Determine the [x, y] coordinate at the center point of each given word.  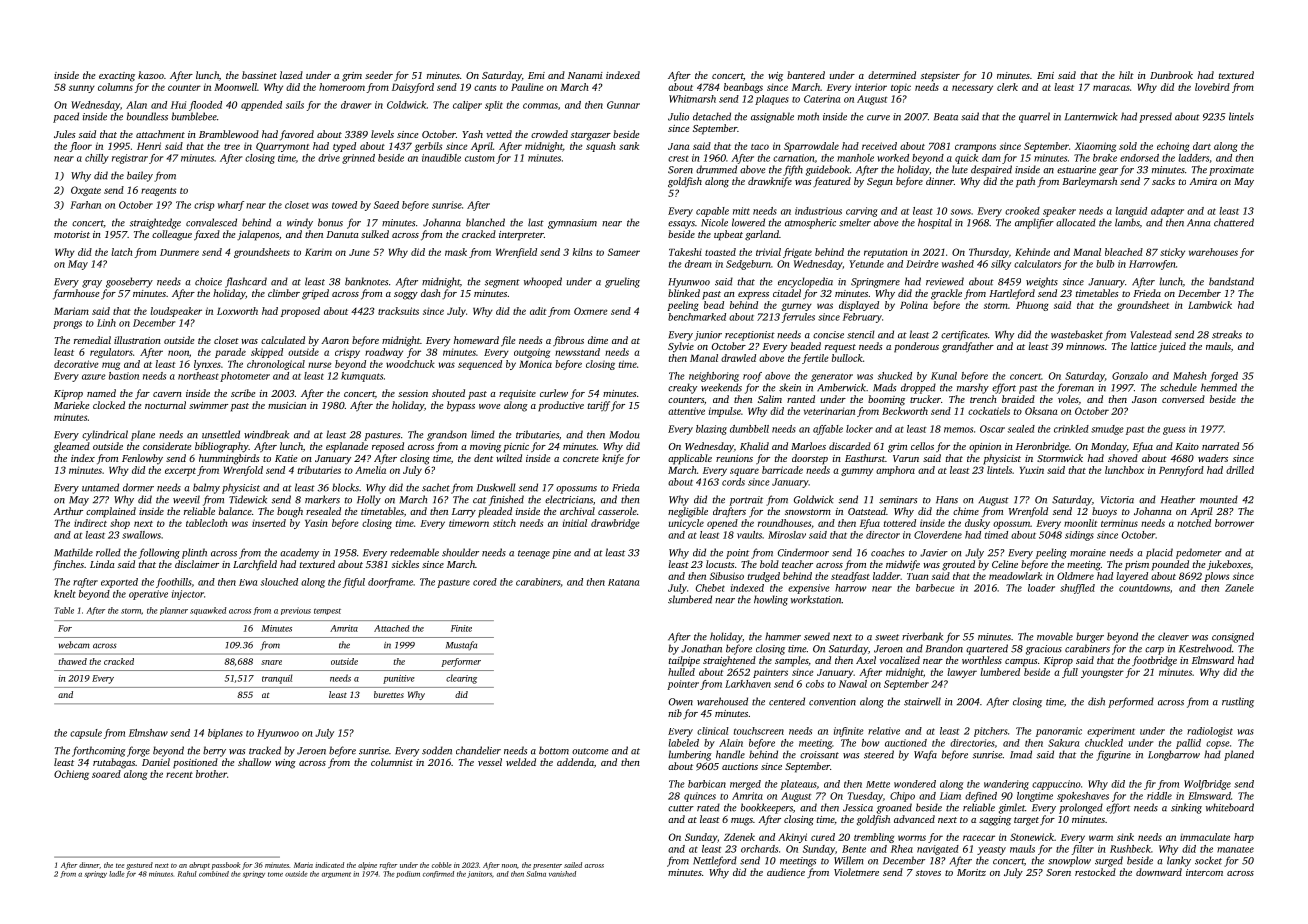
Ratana [623, 582]
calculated [283, 340]
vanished [562, 874]
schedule [1178, 387]
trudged [764, 577]
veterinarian [829, 411]
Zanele [1239, 588]
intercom [1204, 872]
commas [540, 106]
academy [299, 553]
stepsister [940, 77]
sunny [82, 89]
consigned [1233, 637]
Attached [392, 628]
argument [336, 875]
